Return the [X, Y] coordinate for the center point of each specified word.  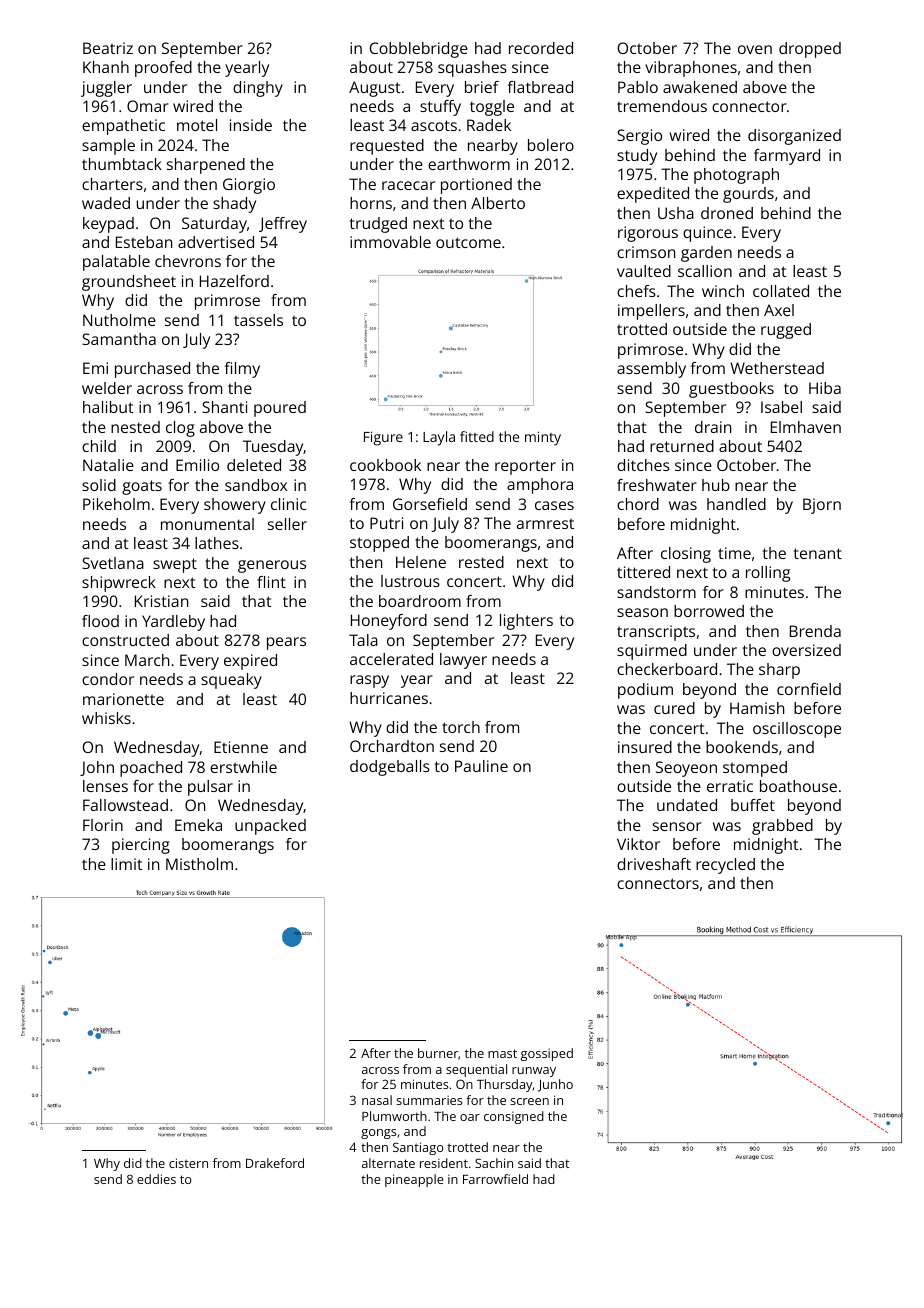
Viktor [638, 844]
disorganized [794, 137]
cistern [188, 1163]
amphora [540, 486]
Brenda [815, 631]
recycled [725, 866]
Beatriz [108, 48]
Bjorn [822, 506]
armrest [545, 523]
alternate [388, 1163]
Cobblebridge [419, 50]
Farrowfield [495, 1179]
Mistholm [199, 864]
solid [99, 485]
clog [180, 429]
